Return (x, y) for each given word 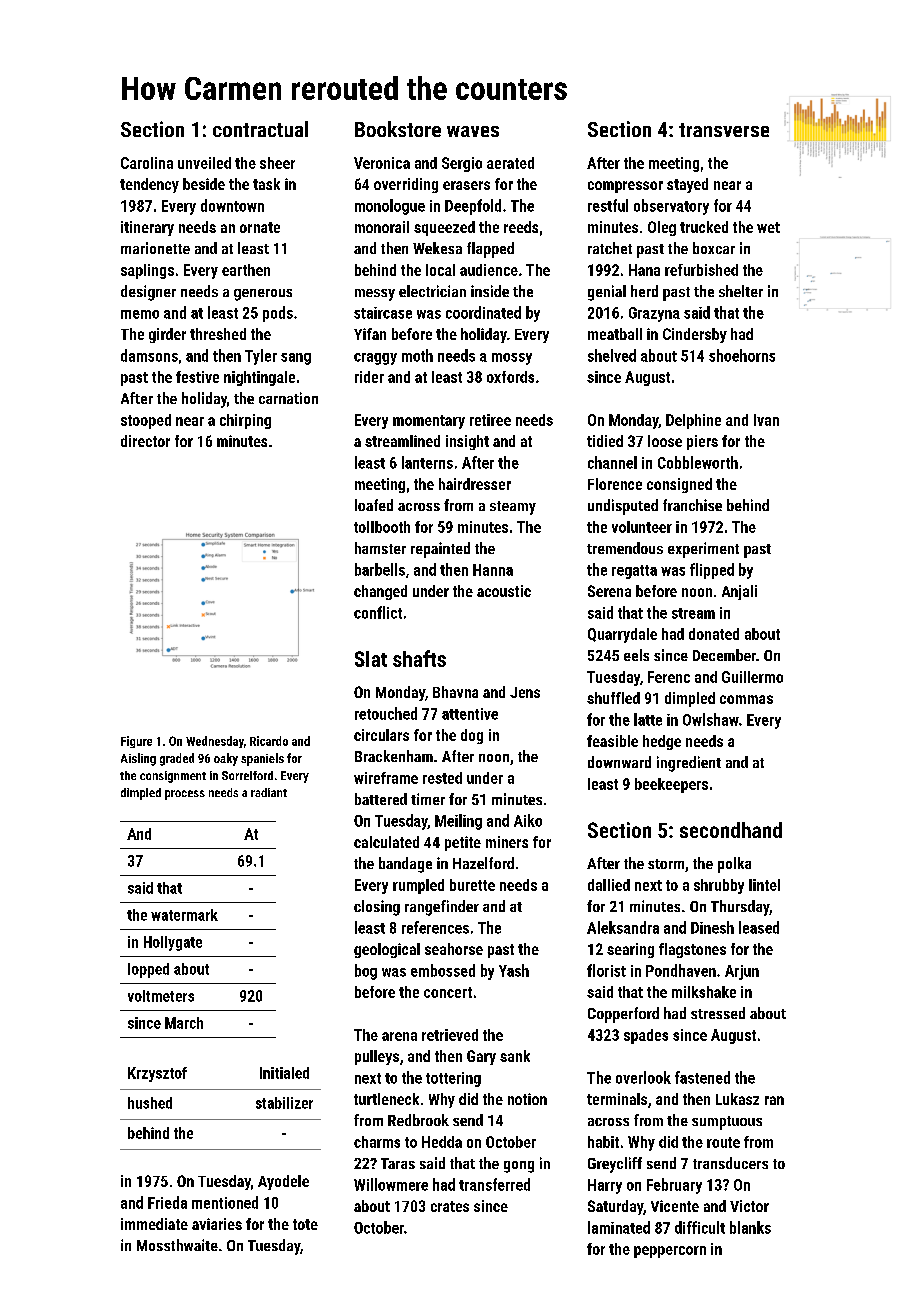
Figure (136, 742)
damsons (149, 355)
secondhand (731, 830)
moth (417, 355)
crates (450, 1206)
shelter (741, 291)
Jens (525, 692)
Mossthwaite (177, 1245)
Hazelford (483, 863)
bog (366, 972)
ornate (260, 227)
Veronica (382, 163)
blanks (750, 1227)
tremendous (625, 548)
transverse (724, 130)
